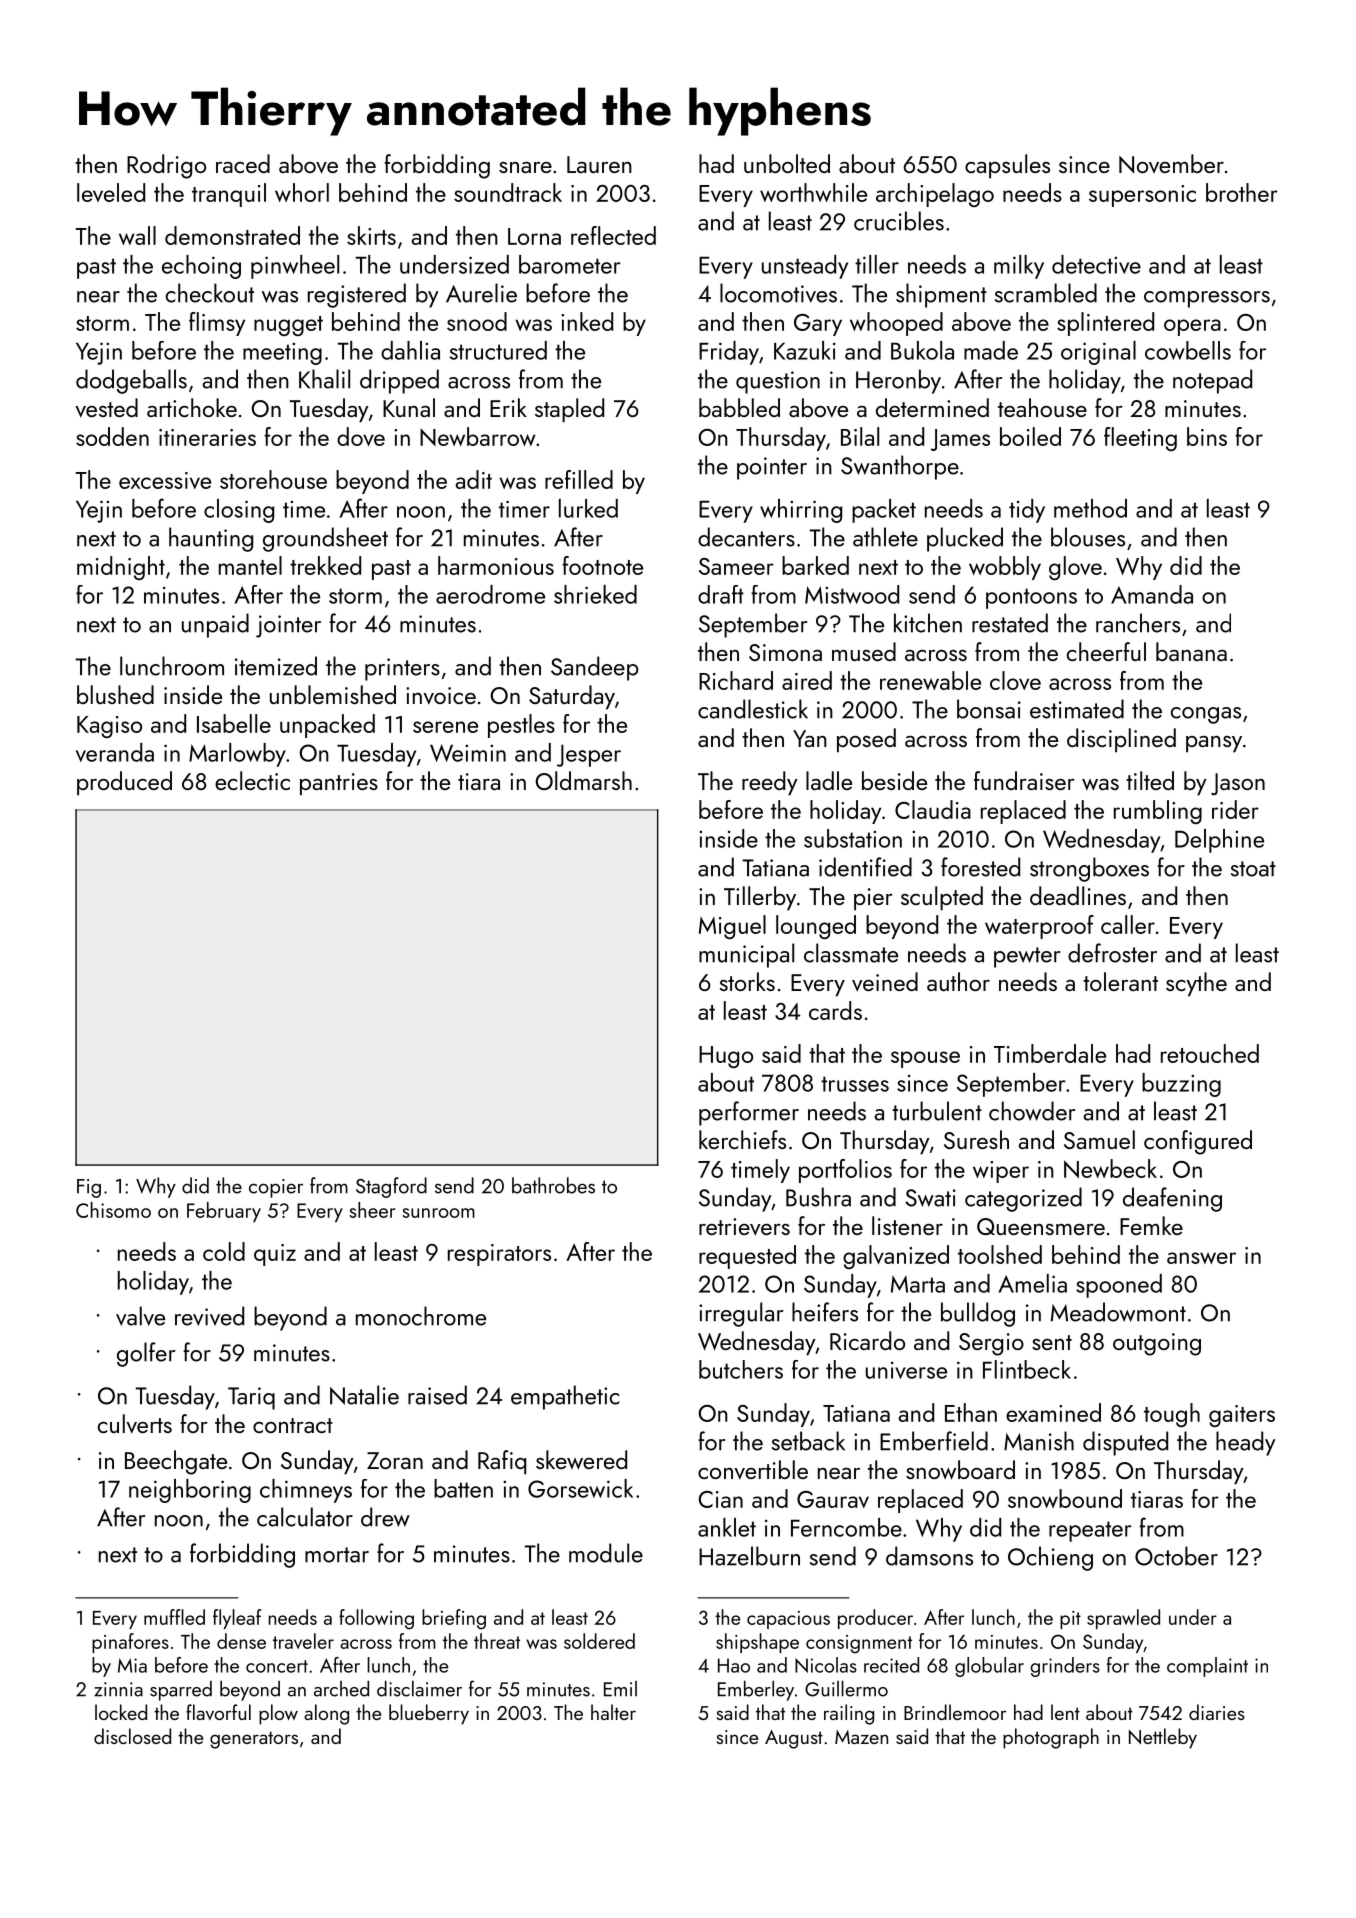  What do you see at coordinates (606, 1553) in the image?
I see `module` at bounding box center [606, 1553].
